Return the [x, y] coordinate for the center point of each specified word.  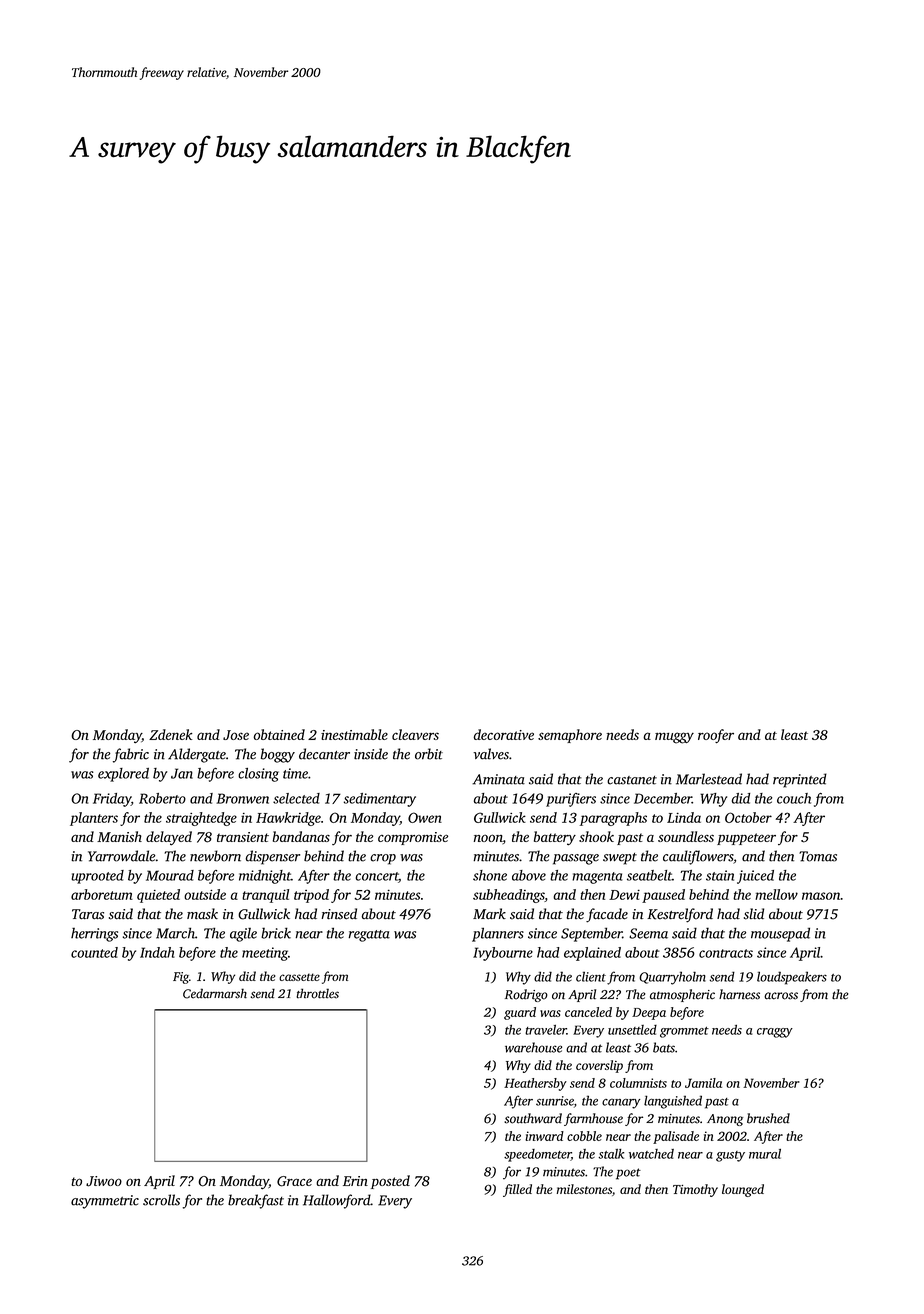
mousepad [780, 934]
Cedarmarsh [215, 993]
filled [517, 1190]
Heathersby [535, 1084]
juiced [755, 877]
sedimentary [380, 800]
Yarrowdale [121, 856]
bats [664, 1047]
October [748, 817]
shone [490, 875]
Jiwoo [104, 1181]
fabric [131, 755]
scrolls [161, 1200]
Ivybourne [503, 954]
